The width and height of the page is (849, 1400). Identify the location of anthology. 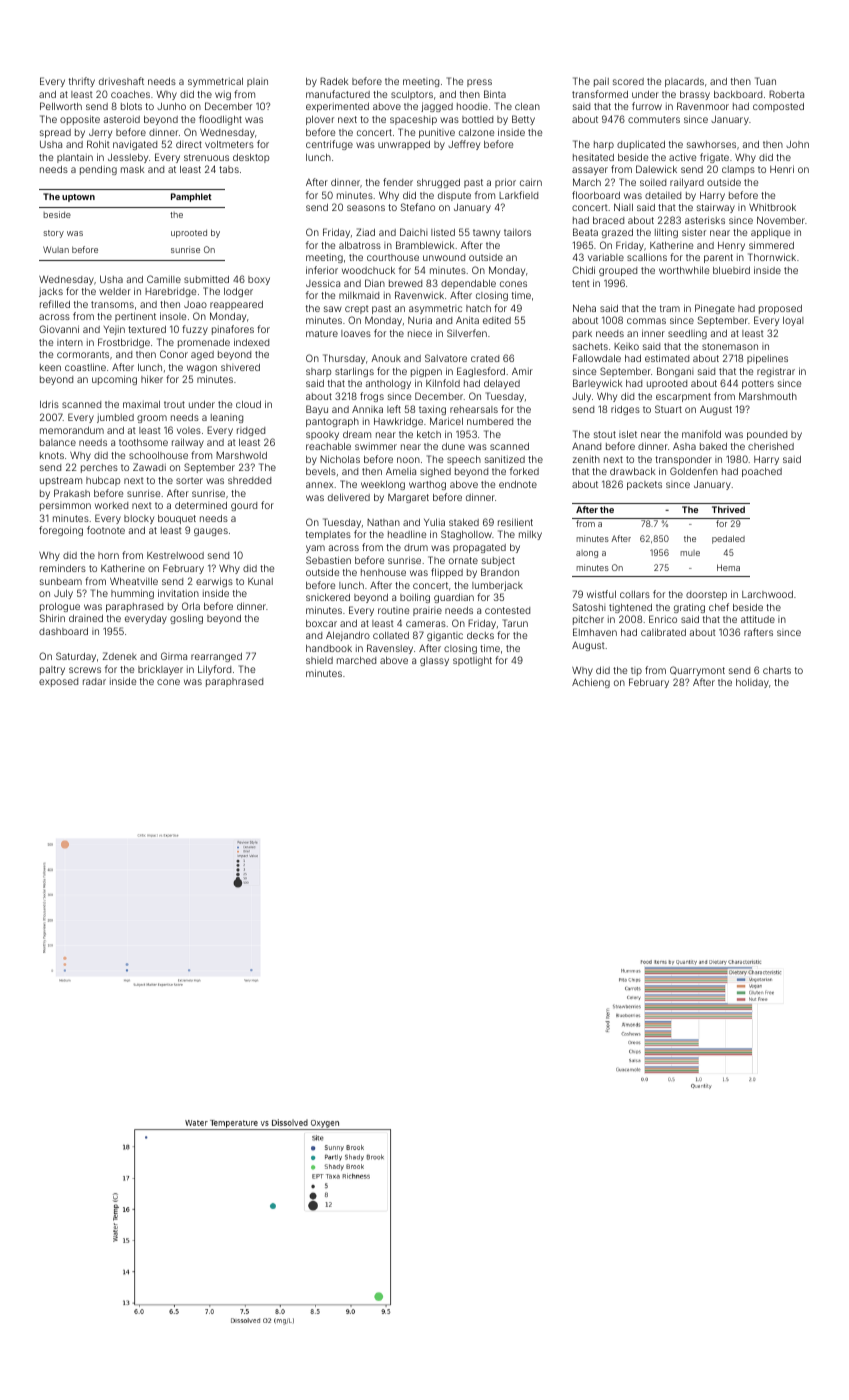
(388, 384).
